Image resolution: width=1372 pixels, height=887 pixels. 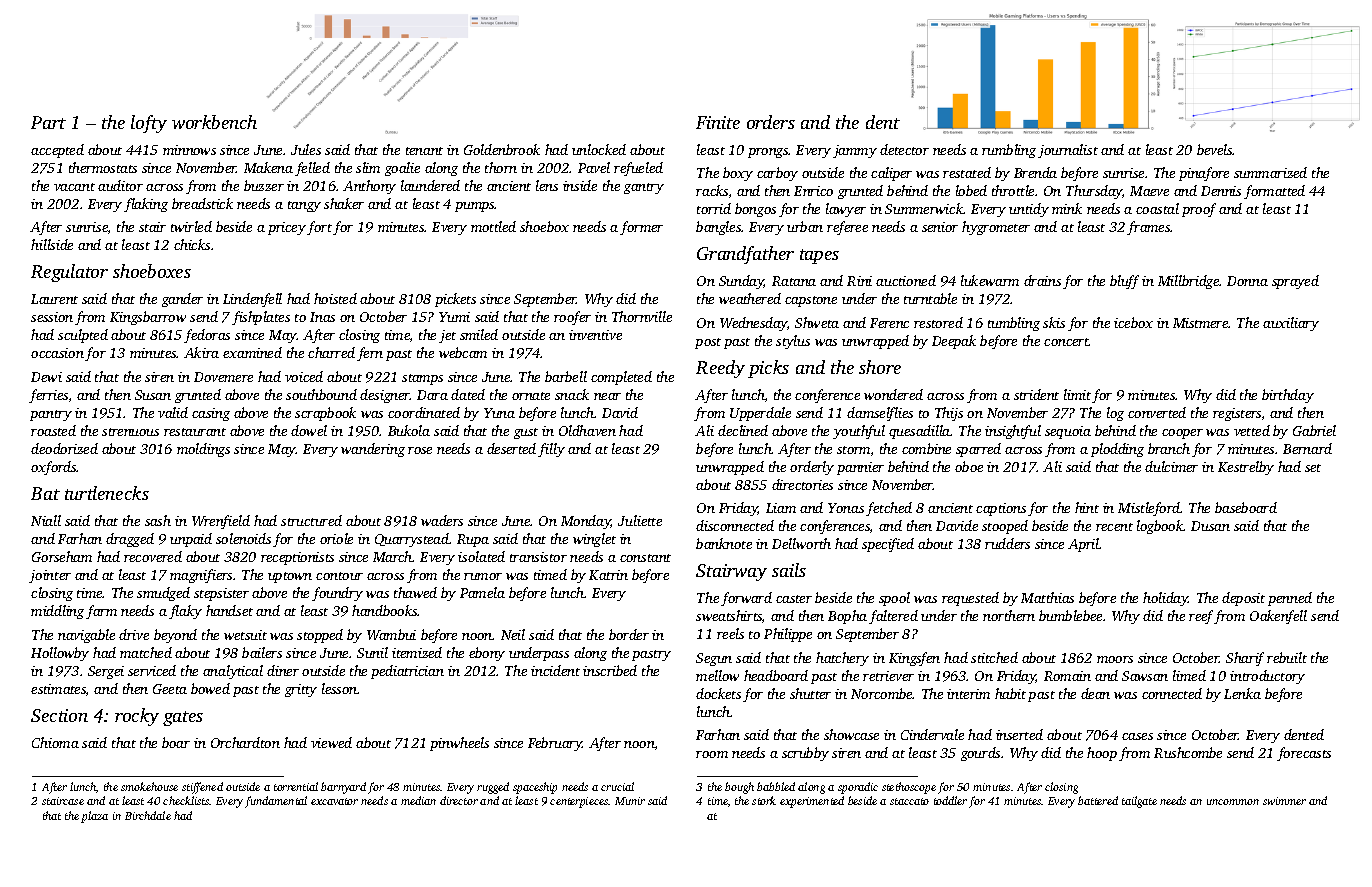 I want to click on reef, so click(x=1202, y=617).
